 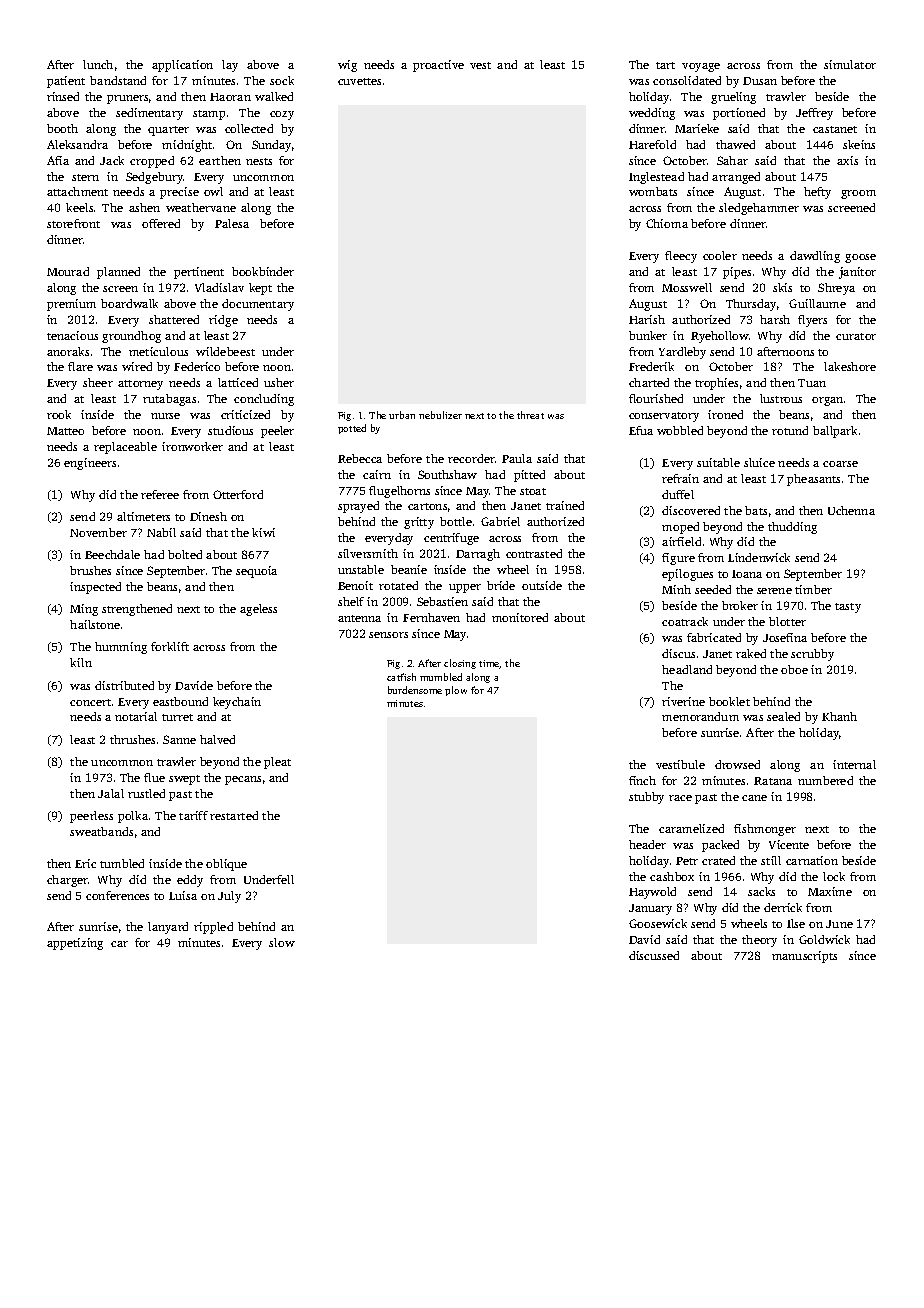 I want to click on Paula, so click(x=517, y=458).
